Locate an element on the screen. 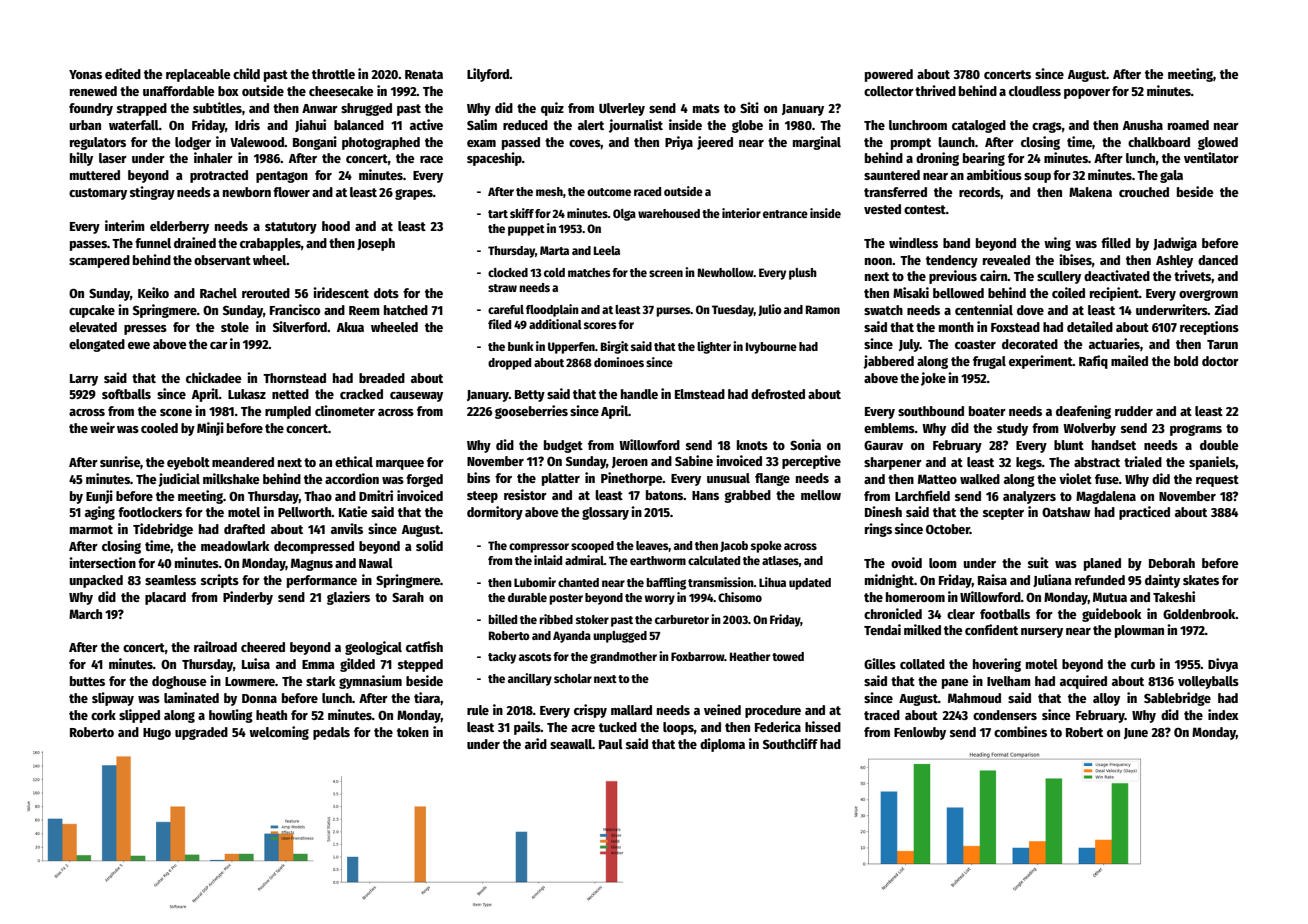 This screenshot has height=924, width=1308. Newhollow is located at coordinates (726, 272).
